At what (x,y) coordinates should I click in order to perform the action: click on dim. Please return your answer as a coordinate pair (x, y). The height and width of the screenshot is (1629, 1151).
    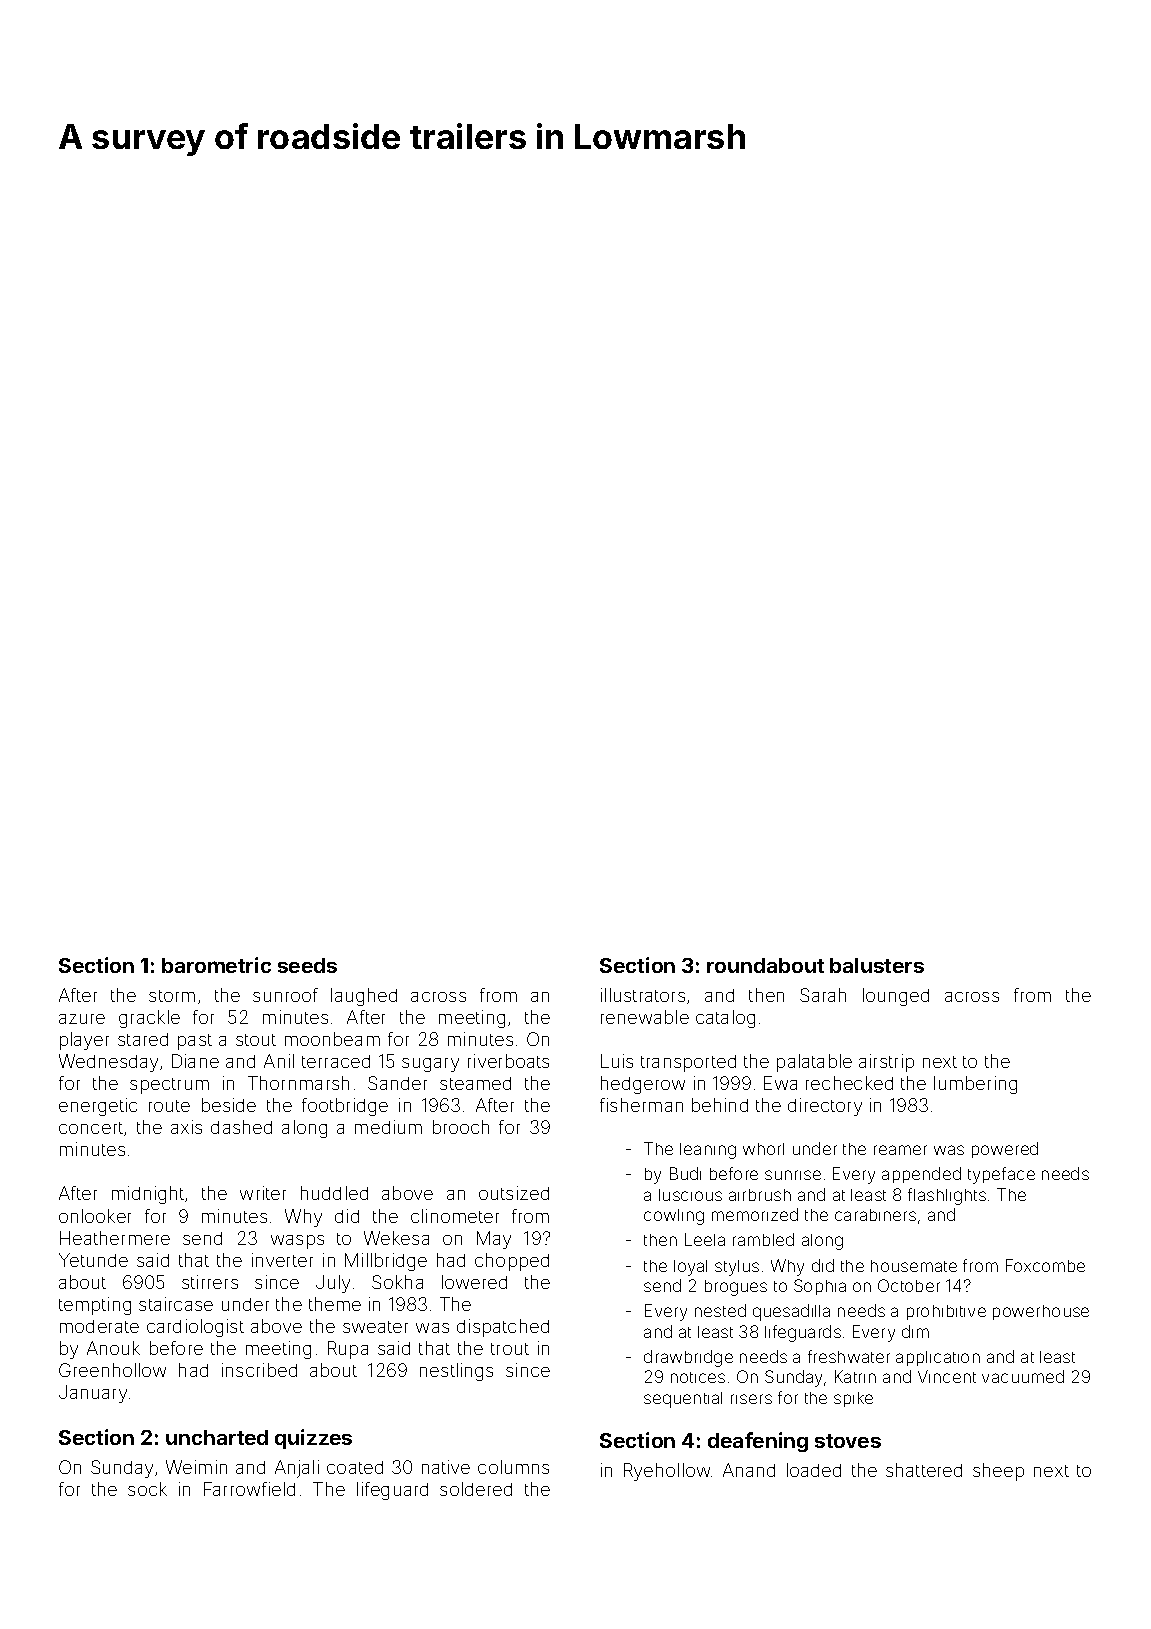
    Looking at the image, I should click on (915, 1331).
